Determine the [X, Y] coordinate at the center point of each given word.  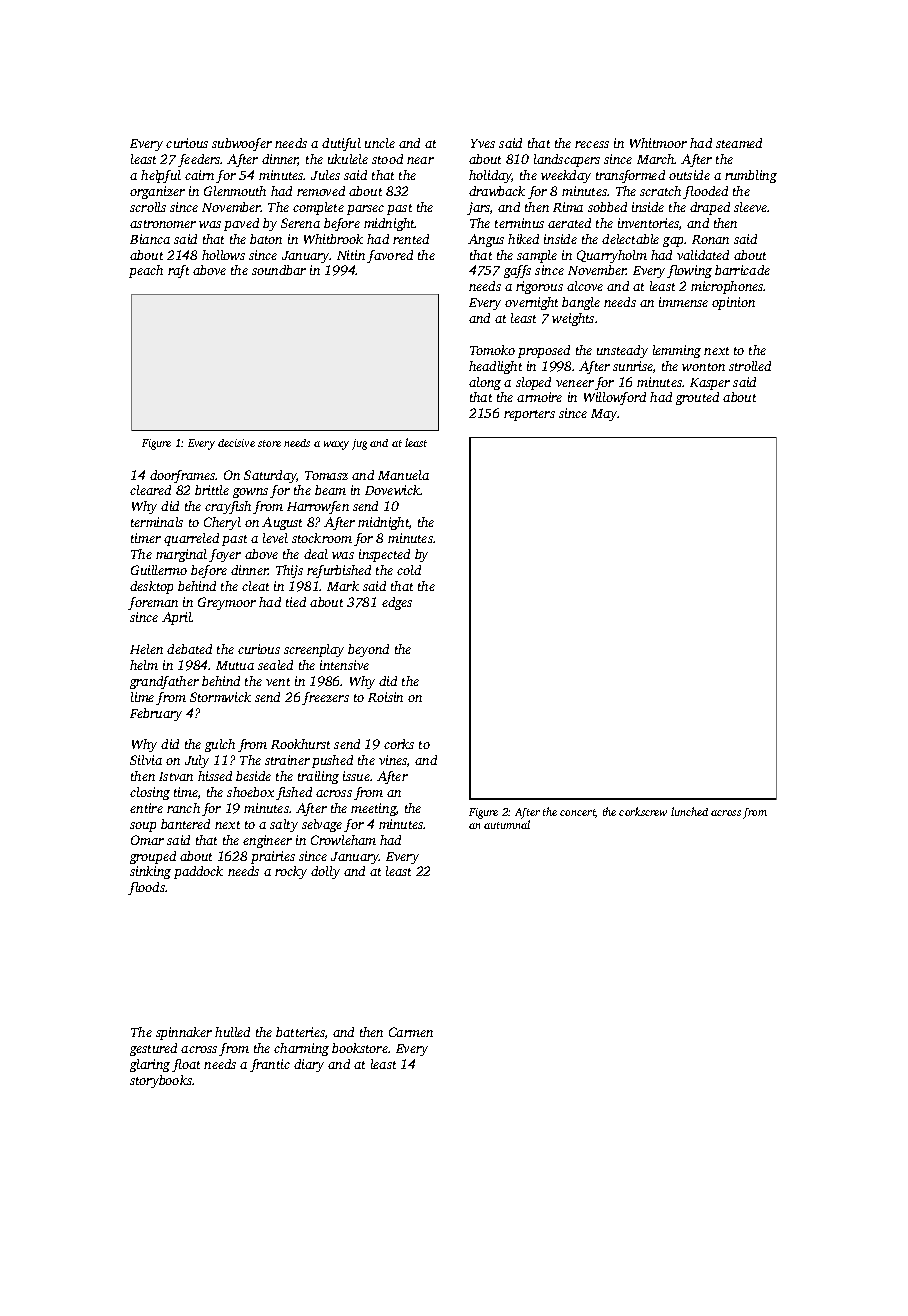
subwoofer [242, 144]
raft [178, 271]
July [197, 761]
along [485, 383]
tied [296, 602]
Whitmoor [658, 143]
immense [683, 302]
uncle [380, 143]
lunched [689, 811]
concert [577, 812]
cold [409, 570]
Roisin [385, 697]
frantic [270, 1065]
